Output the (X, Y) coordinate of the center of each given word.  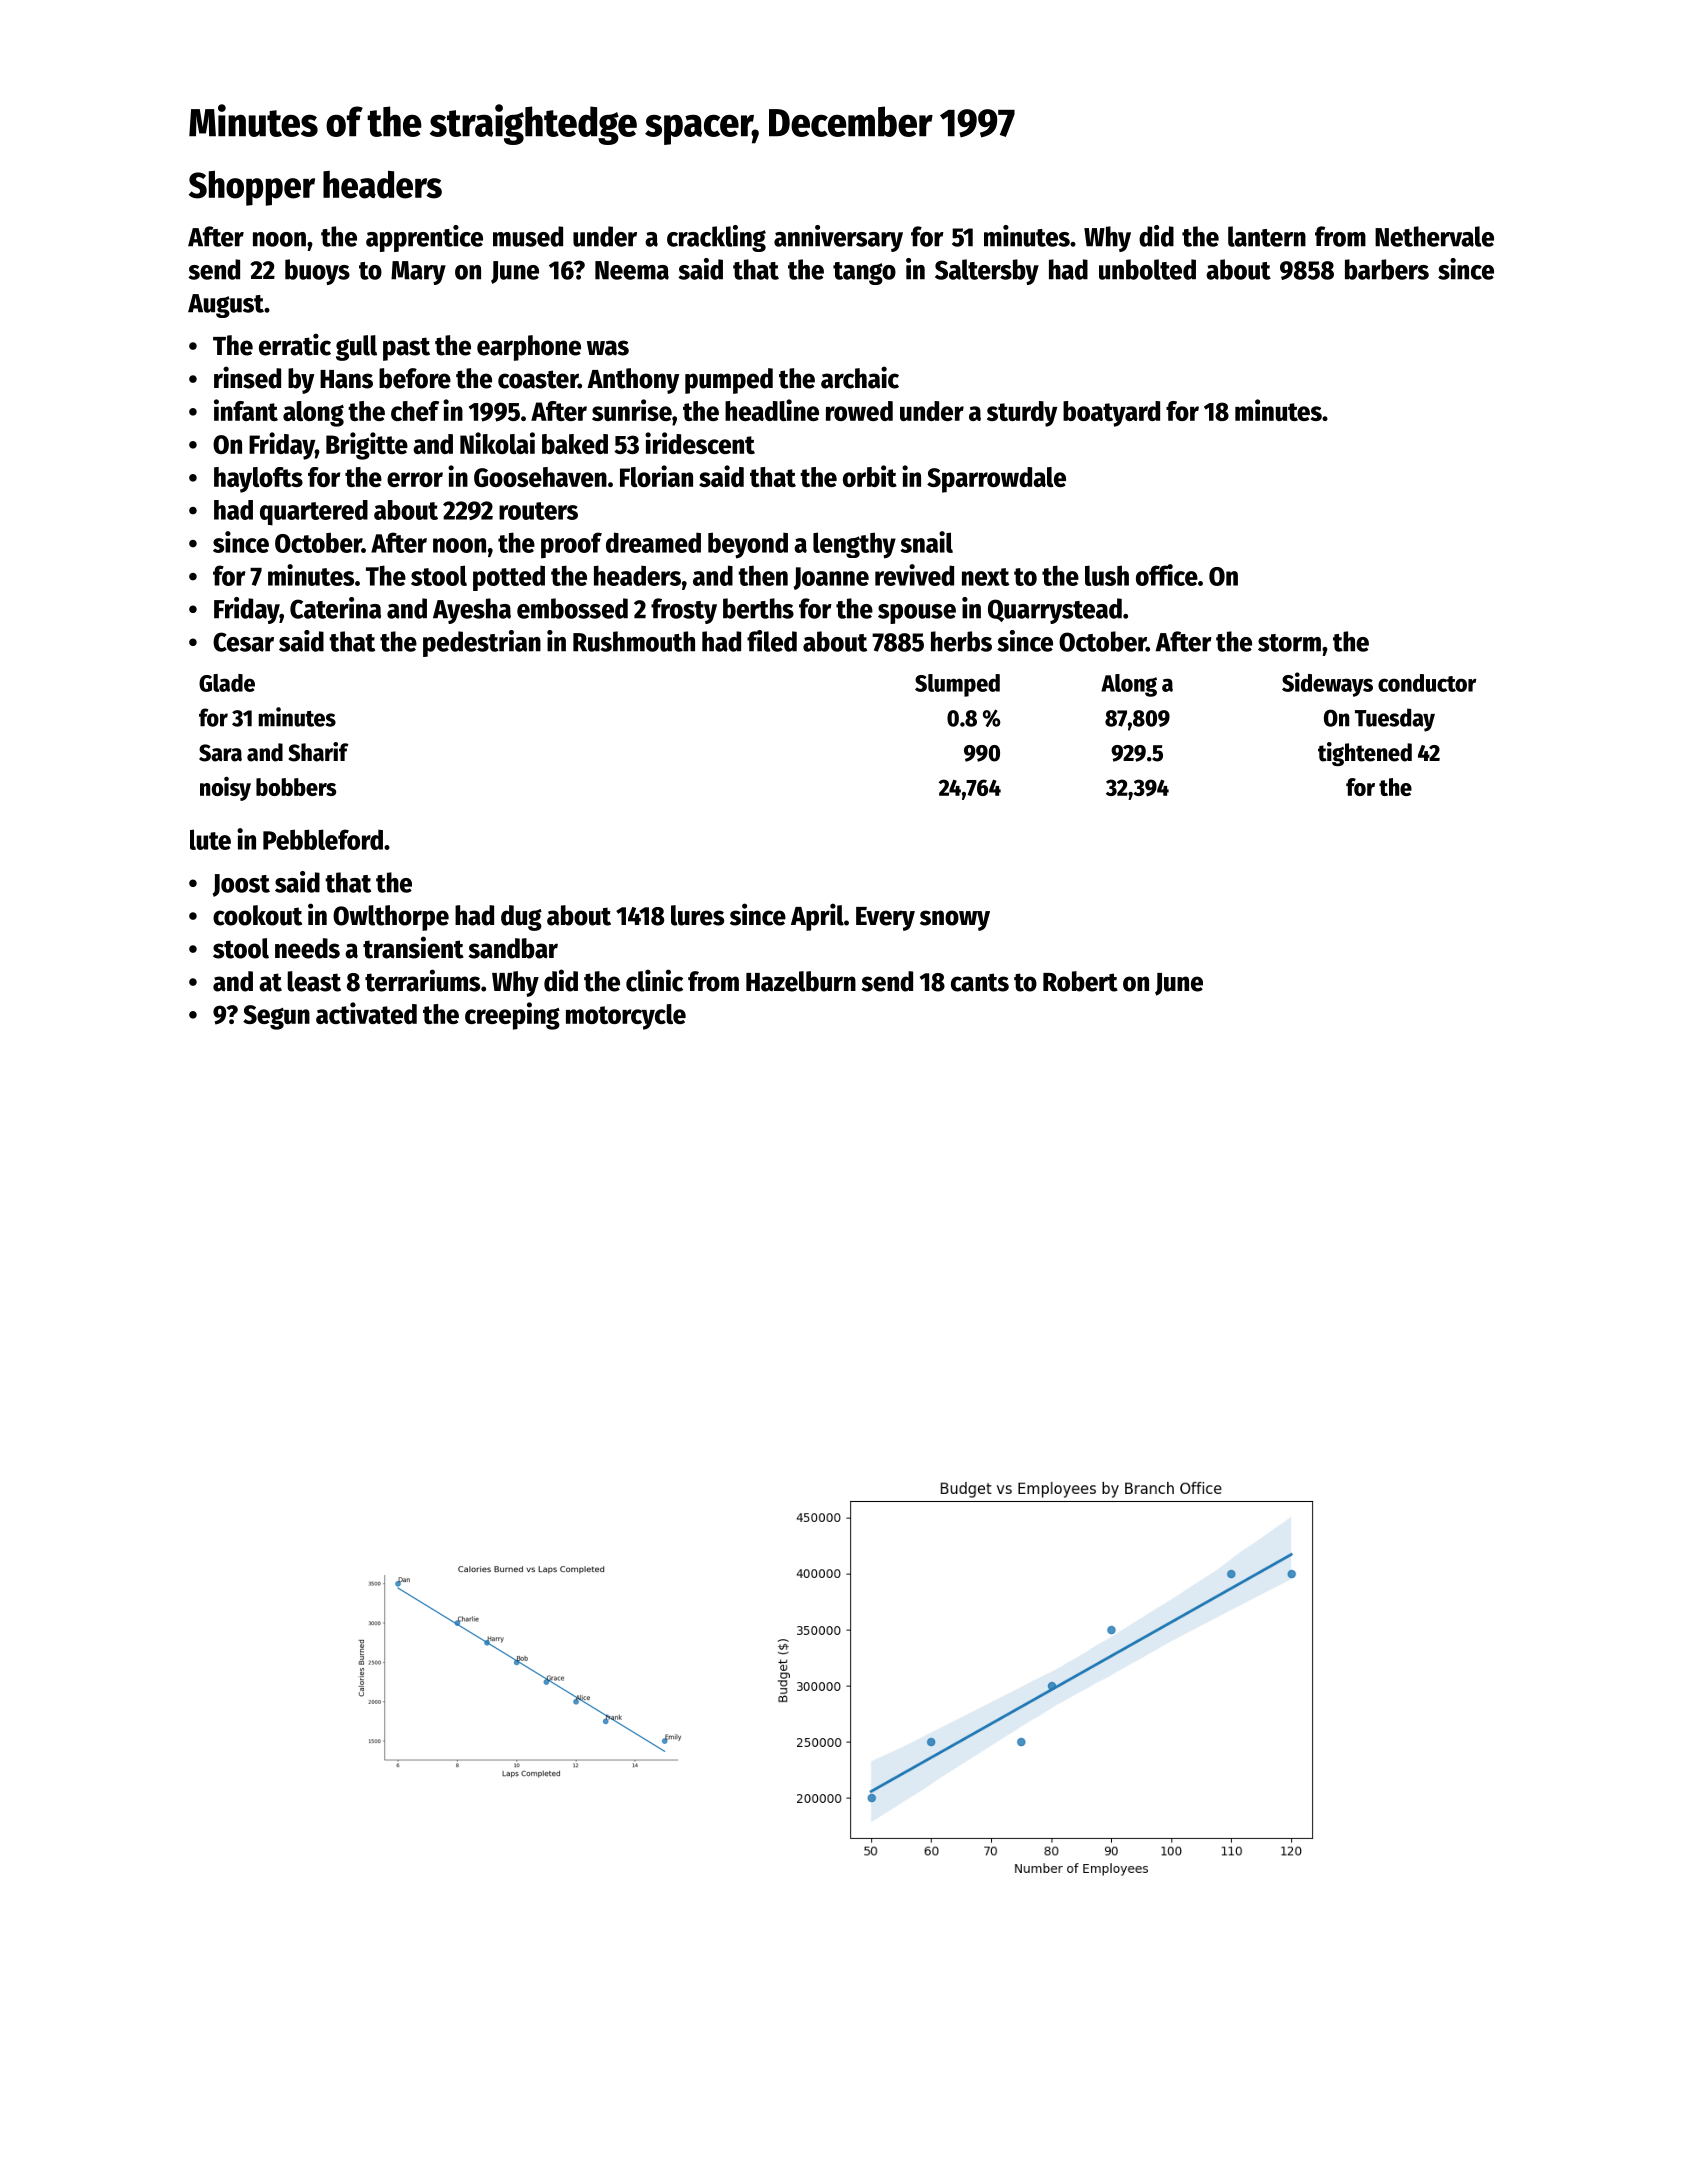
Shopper (252, 188)
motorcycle (626, 1017)
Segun (276, 1017)
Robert (1080, 981)
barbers (1387, 269)
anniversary (838, 238)
